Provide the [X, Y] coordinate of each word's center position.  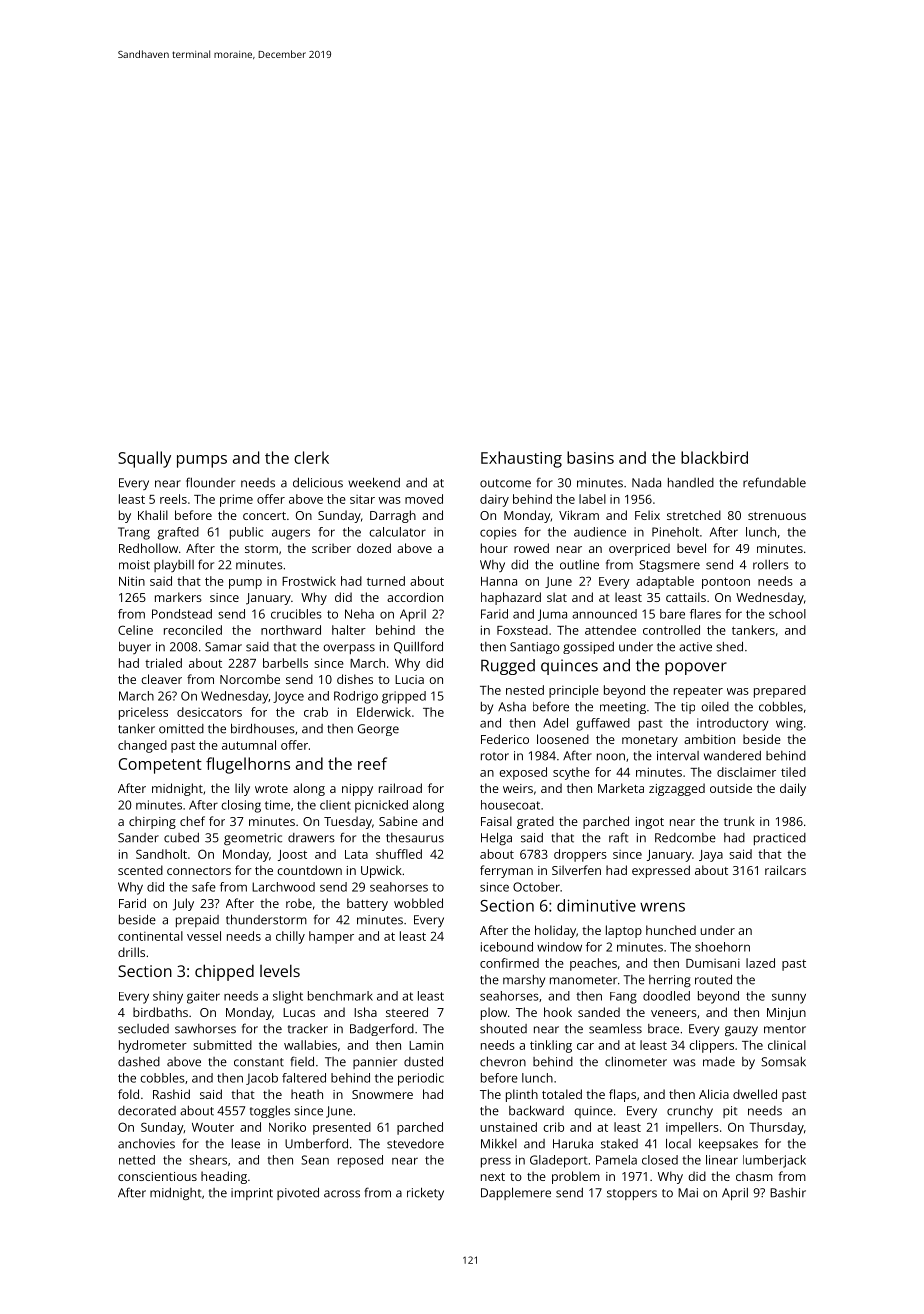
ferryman [506, 871]
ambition [709, 739]
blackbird [714, 457]
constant [259, 1062]
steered [407, 1012]
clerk [311, 457]
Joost [292, 855]
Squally [144, 459]
